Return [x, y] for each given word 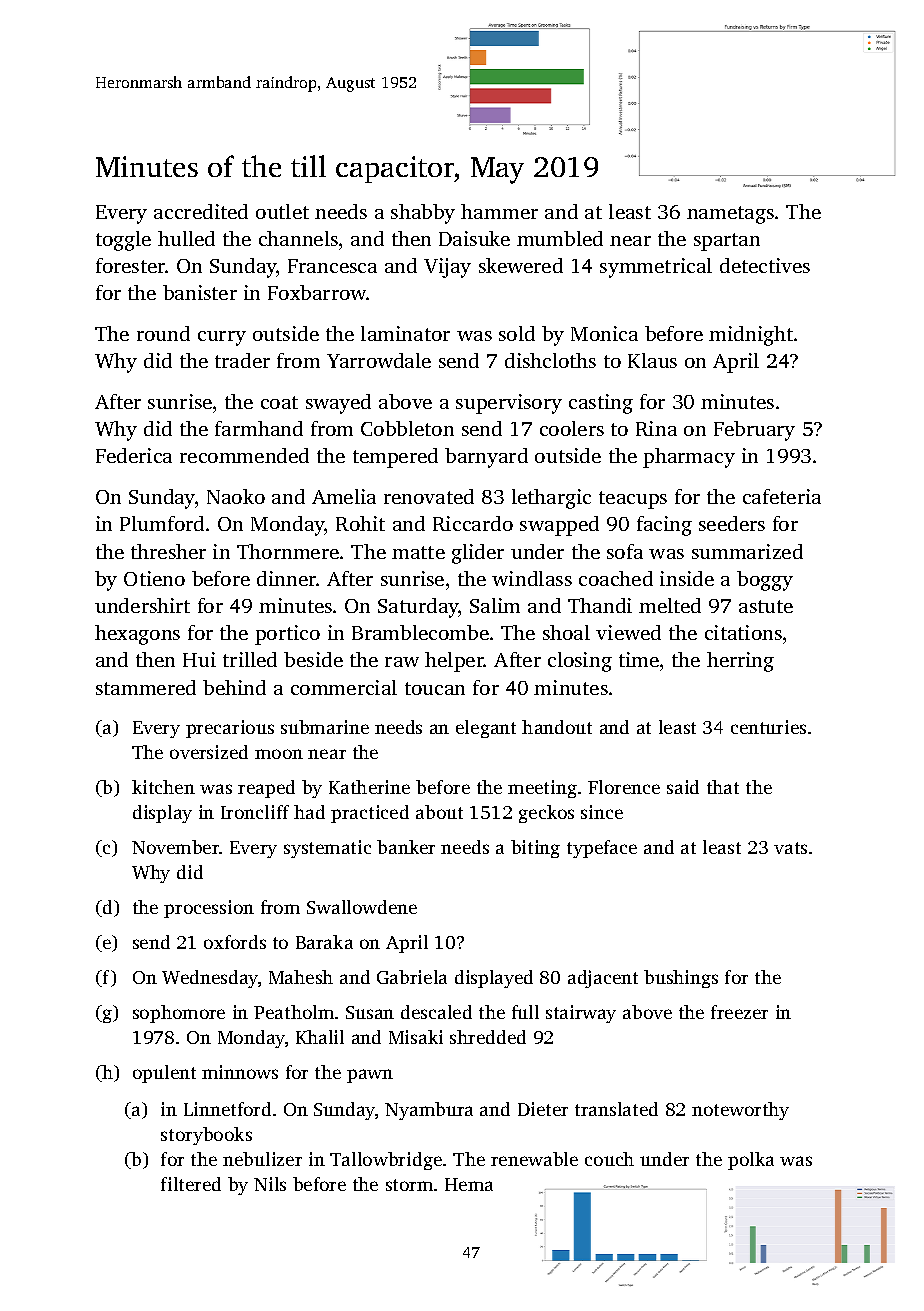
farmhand [259, 428]
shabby [423, 214]
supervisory [509, 404]
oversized [209, 752]
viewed [628, 632]
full [525, 1012]
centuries [768, 727]
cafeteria [782, 496]
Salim [495, 605]
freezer [739, 1012]
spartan [727, 242]
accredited [201, 211]
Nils [270, 1184]
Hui [199, 659]
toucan [435, 688]
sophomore [179, 1014]
